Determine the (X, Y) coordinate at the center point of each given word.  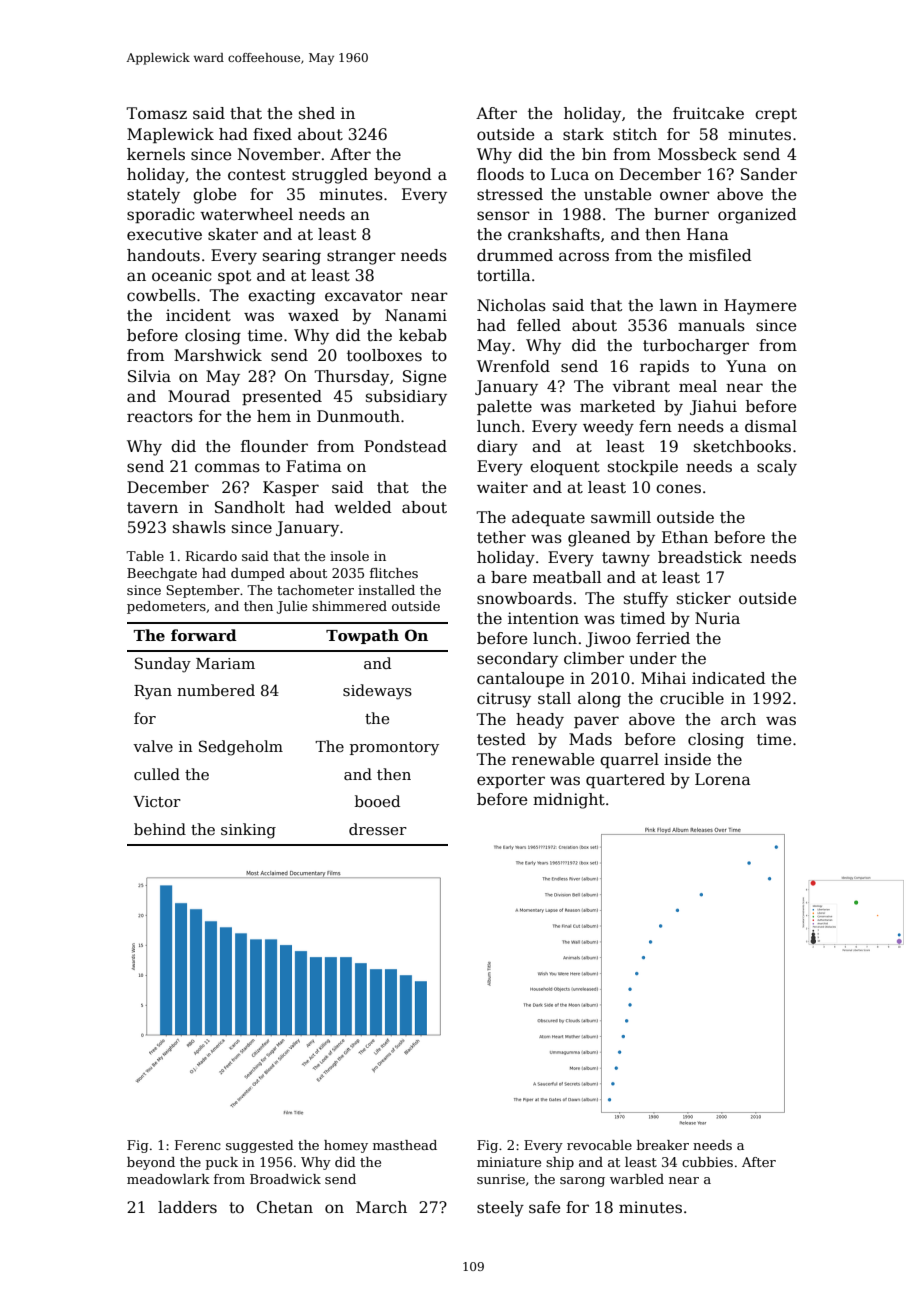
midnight (569, 801)
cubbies (707, 1162)
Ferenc (198, 1145)
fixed (272, 134)
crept (776, 115)
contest (257, 175)
